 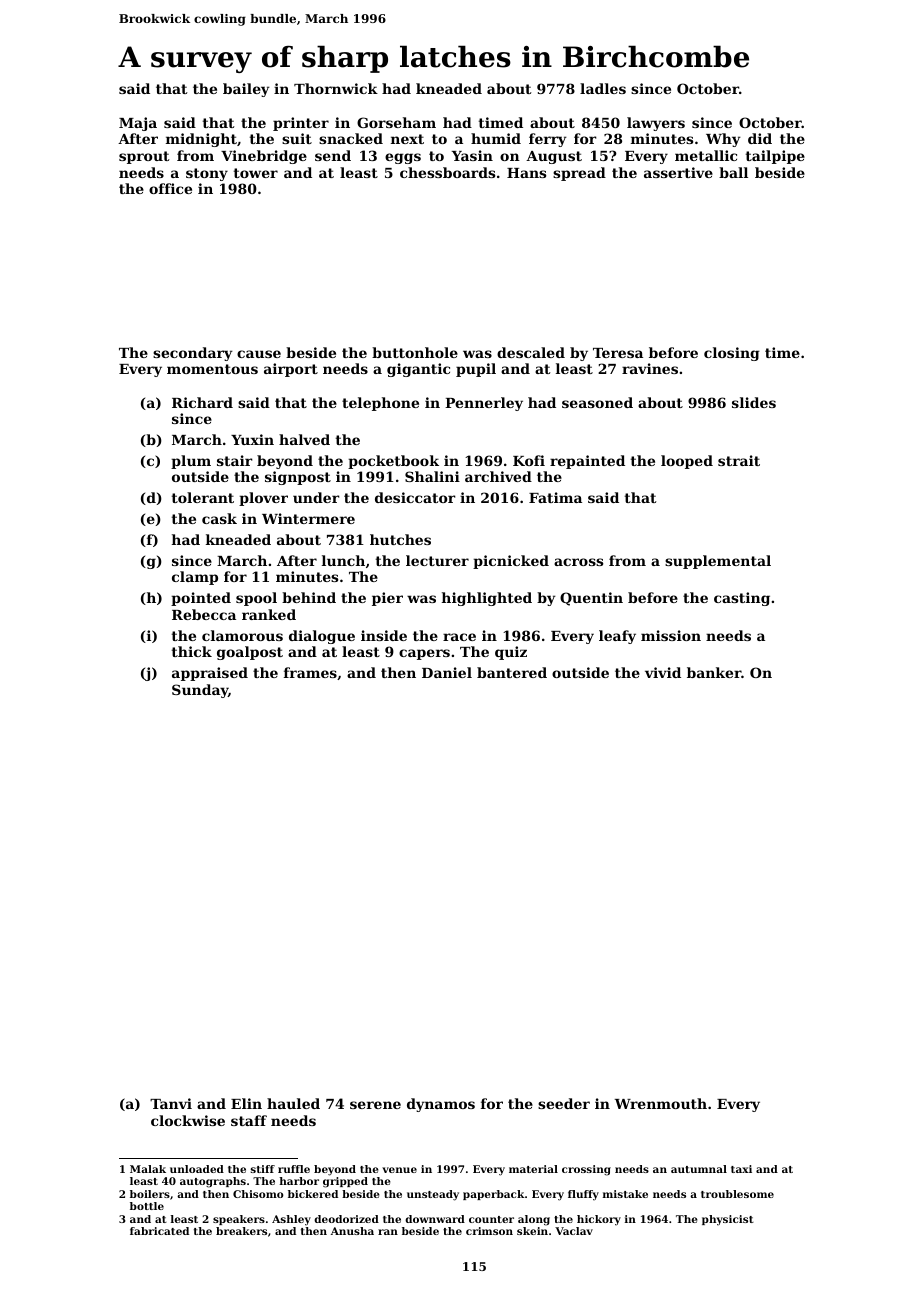 What do you see at coordinates (171, 1103) in the page?
I see `Tanvi` at bounding box center [171, 1103].
